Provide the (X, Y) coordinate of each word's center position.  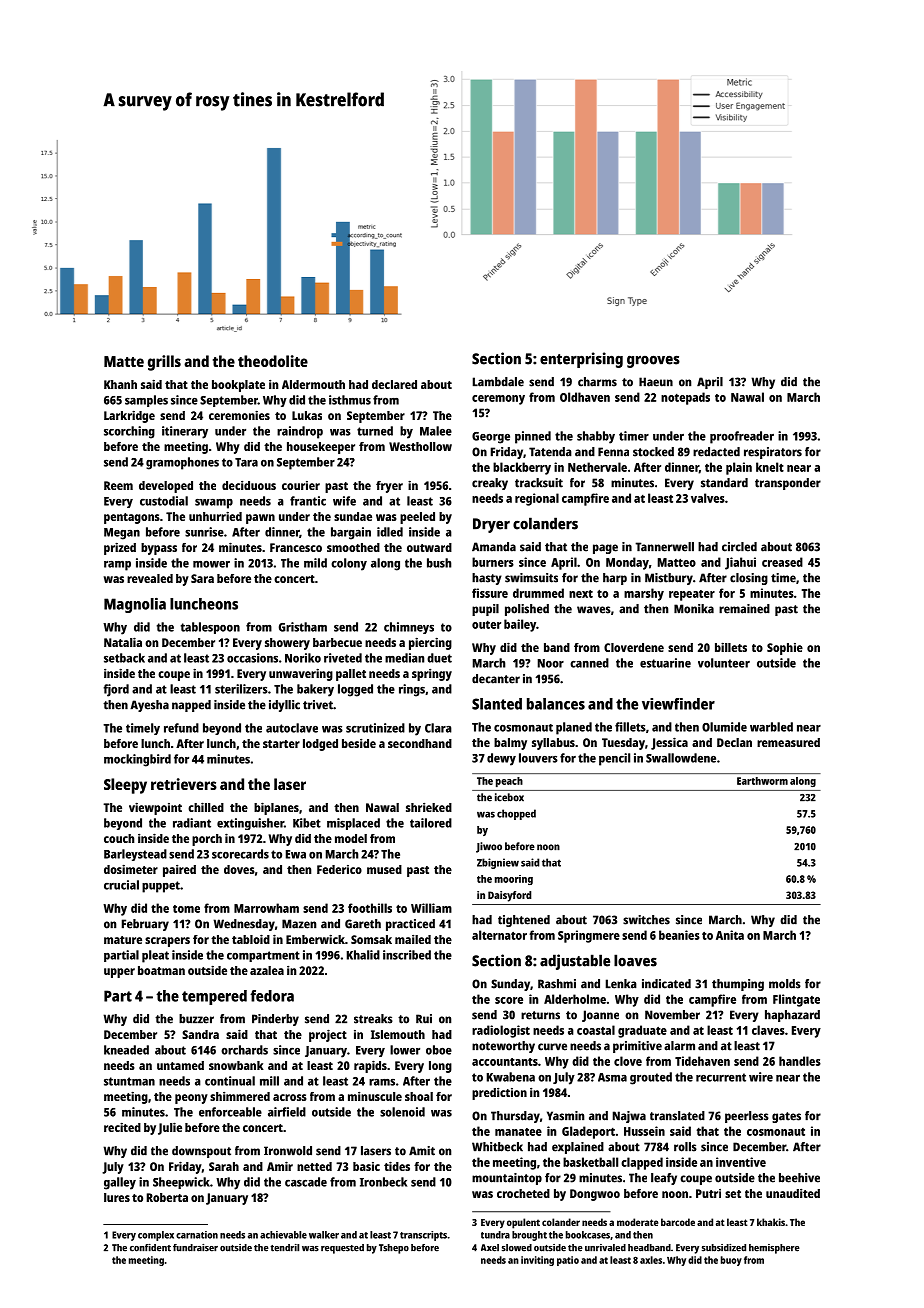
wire (761, 1077)
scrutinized (375, 728)
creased (782, 562)
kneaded (126, 1050)
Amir (280, 1166)
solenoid (402, 1112)
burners (493, 562)
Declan (734, 742)
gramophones (182, 463)
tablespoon (210, 628)
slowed (517, 1248)
